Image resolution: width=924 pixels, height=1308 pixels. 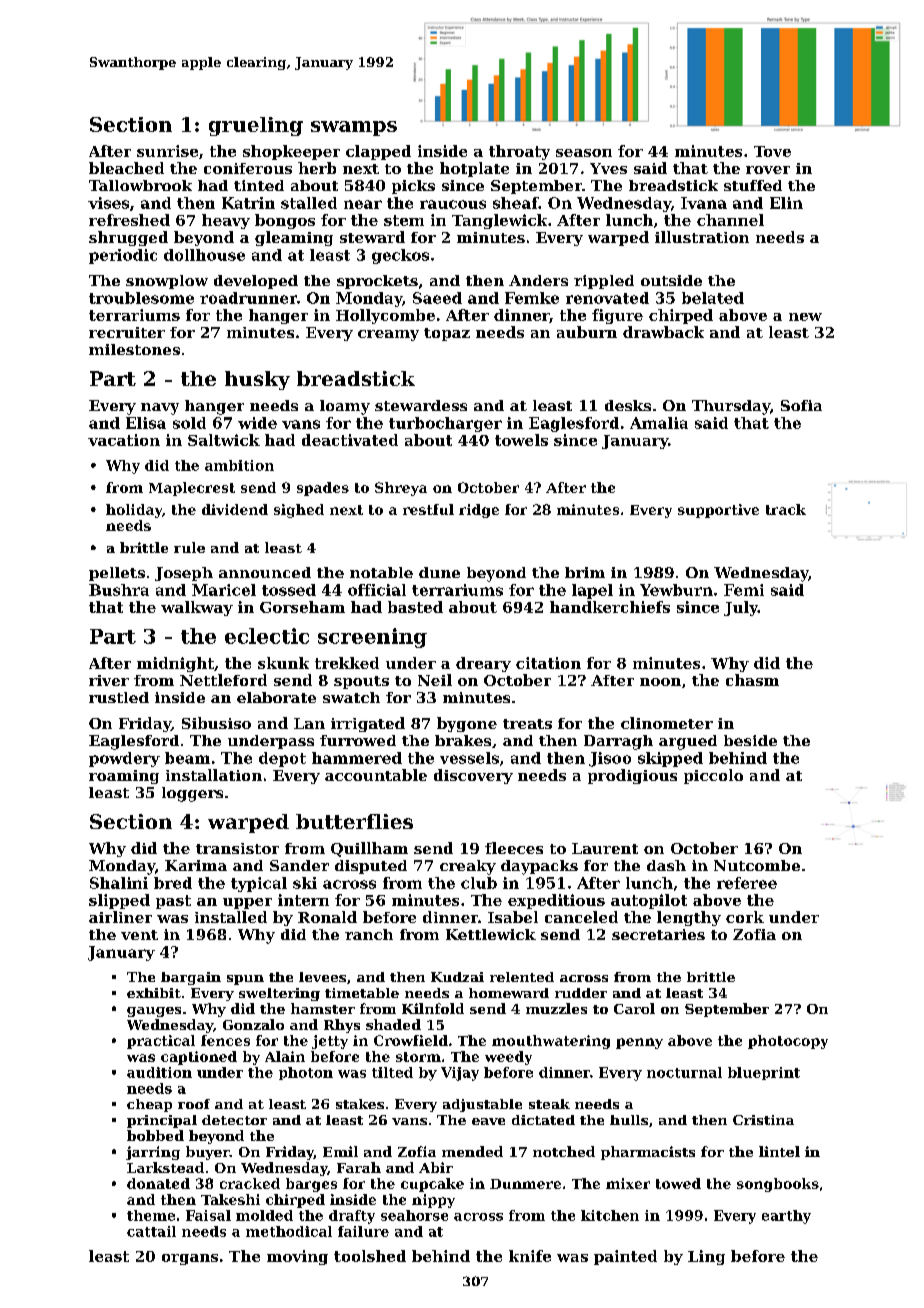 I want to click on treats, so click(x=527, y=724).
